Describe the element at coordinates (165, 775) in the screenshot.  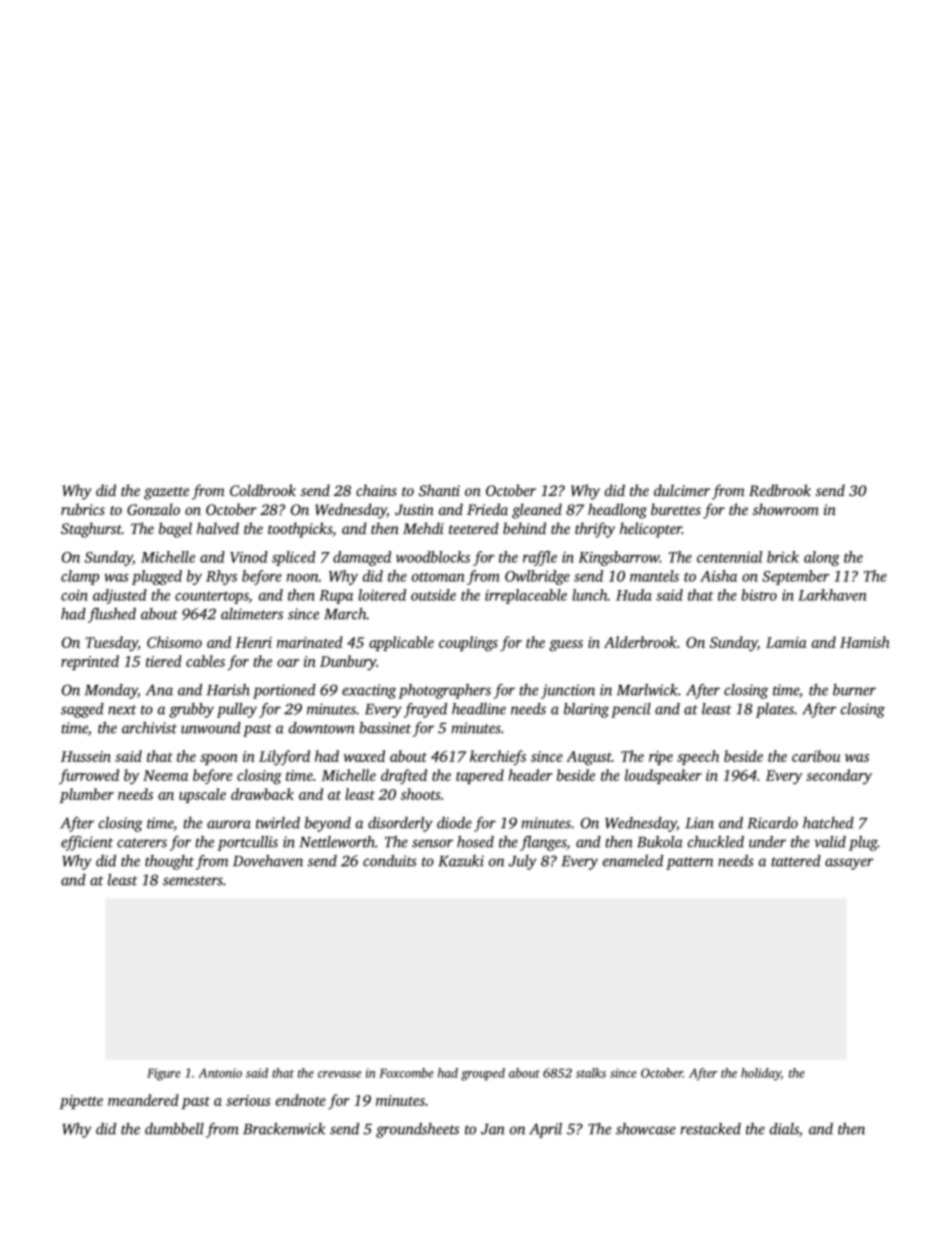
I see `Neema` at that location.
